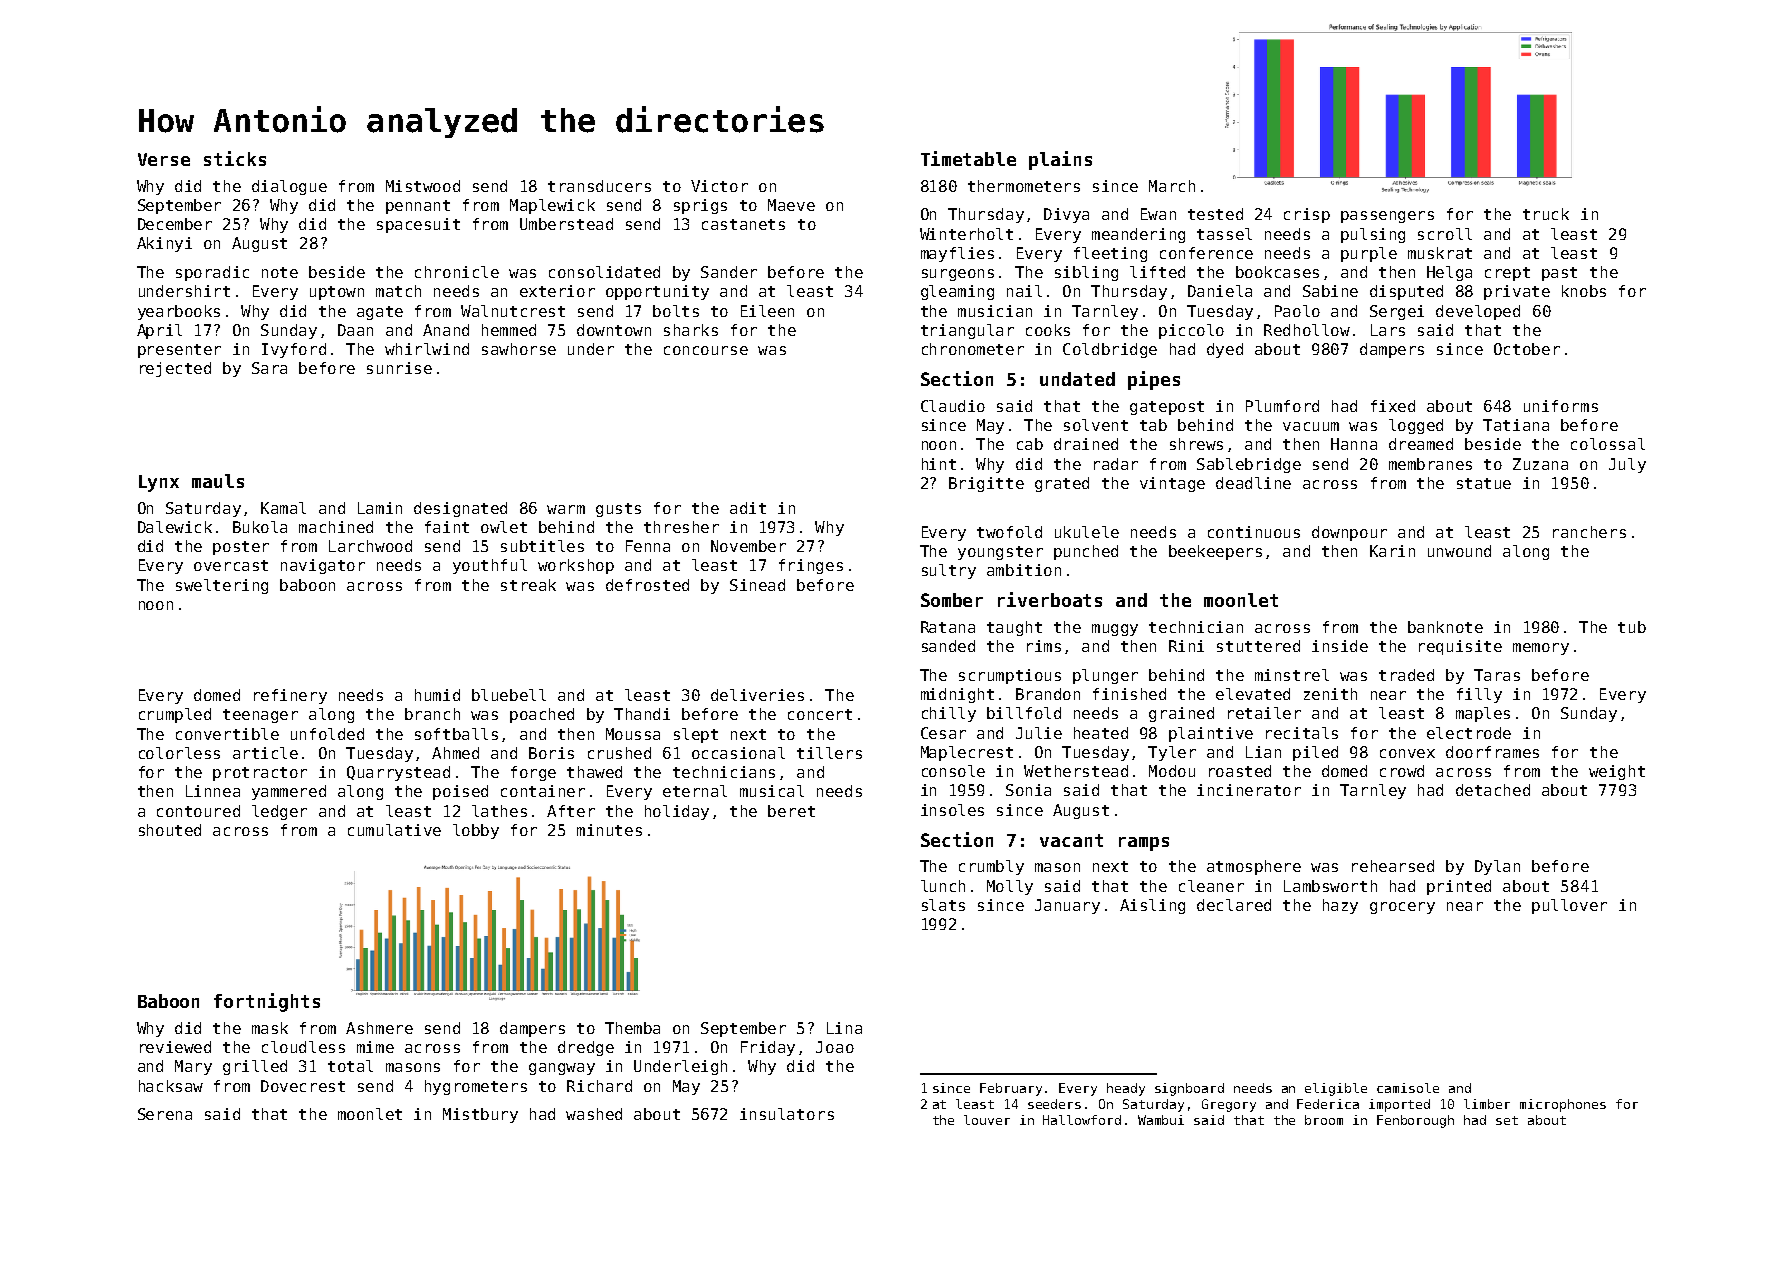 The image size is (1784, 1262). Describe the element at coordinates (1408, 1088) in the document. I see `camisole` at that location.
